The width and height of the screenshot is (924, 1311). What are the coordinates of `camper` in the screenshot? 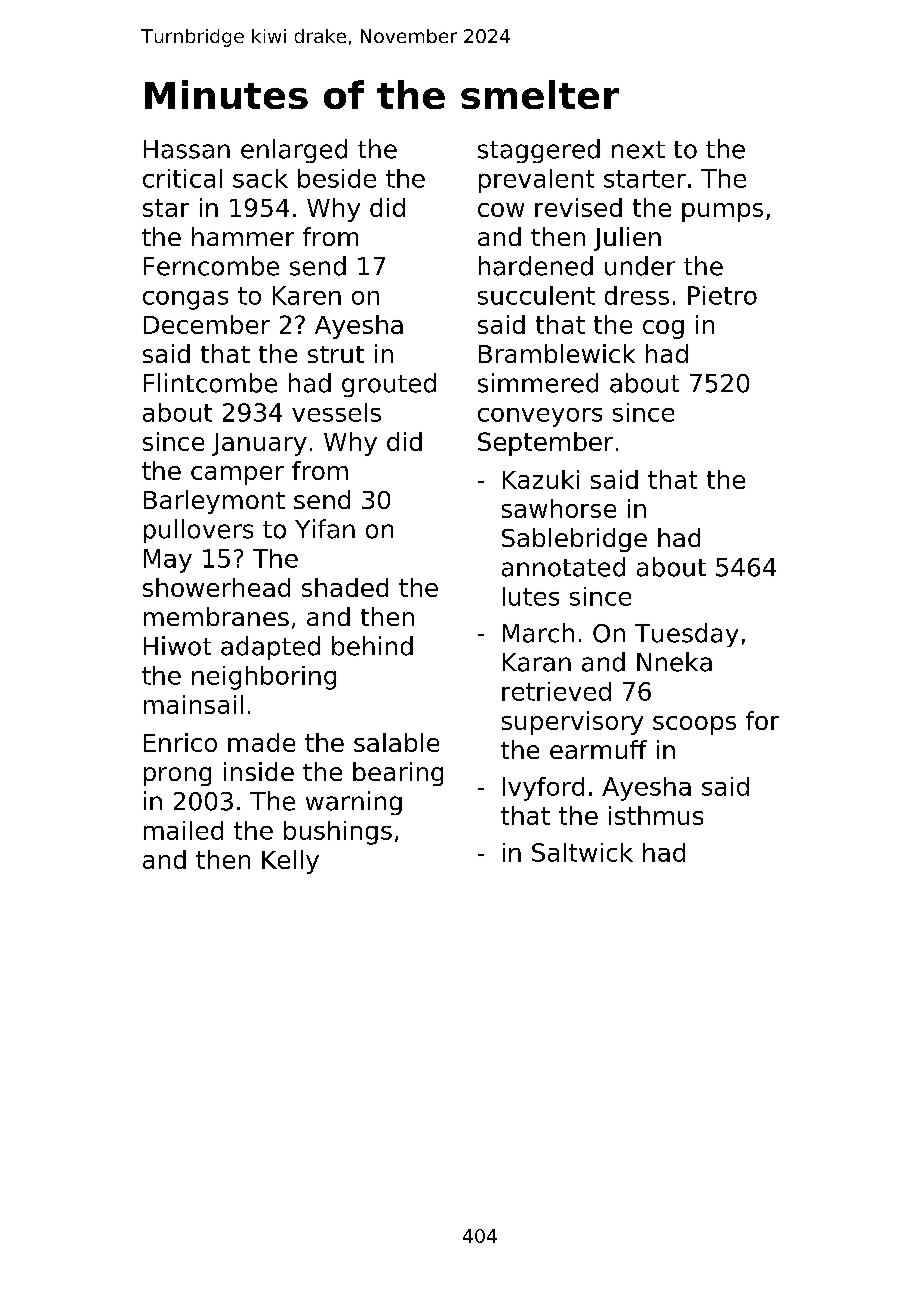 It's located at (237, 475).
